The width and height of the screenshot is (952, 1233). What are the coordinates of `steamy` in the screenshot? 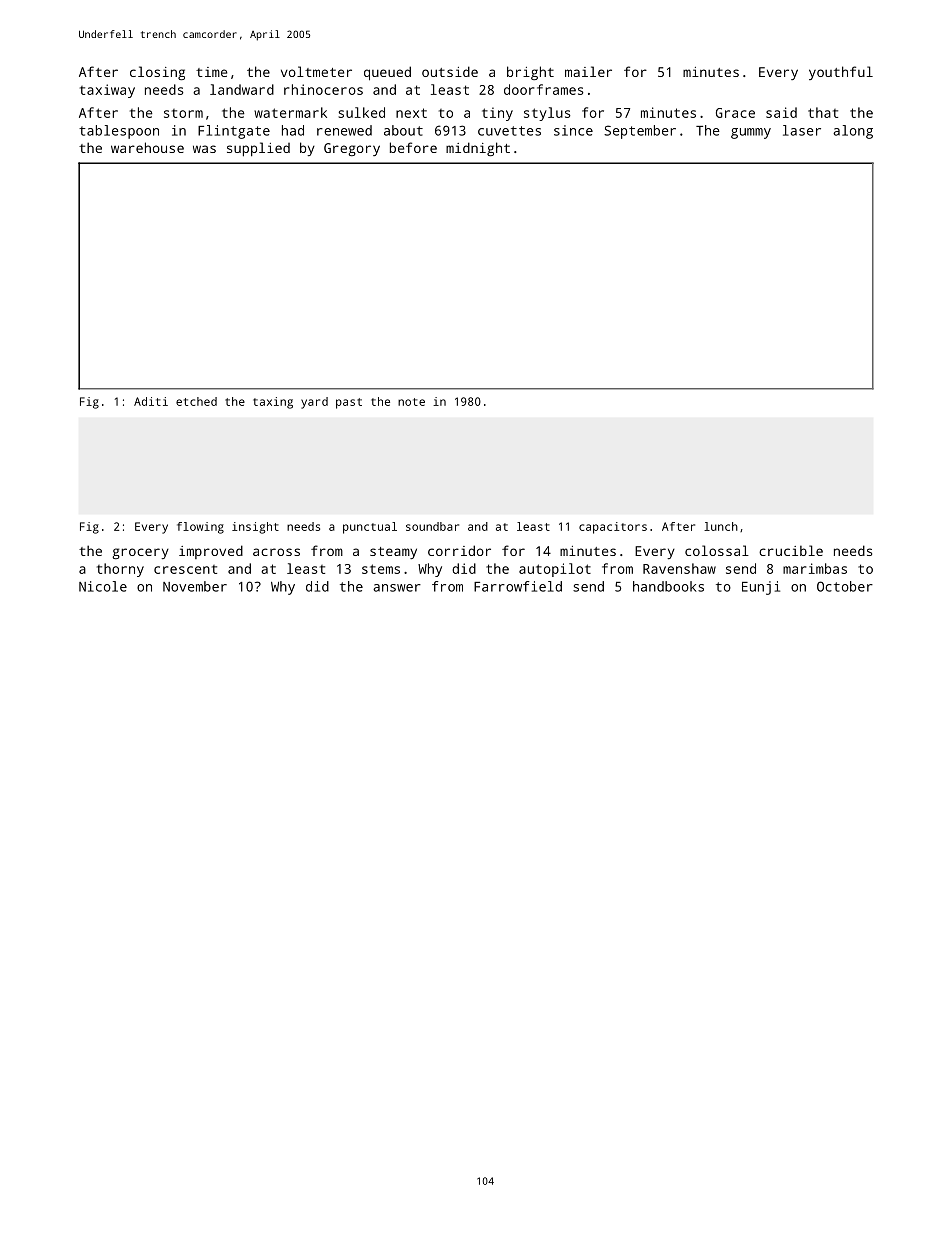 It's located at (393, 553).
